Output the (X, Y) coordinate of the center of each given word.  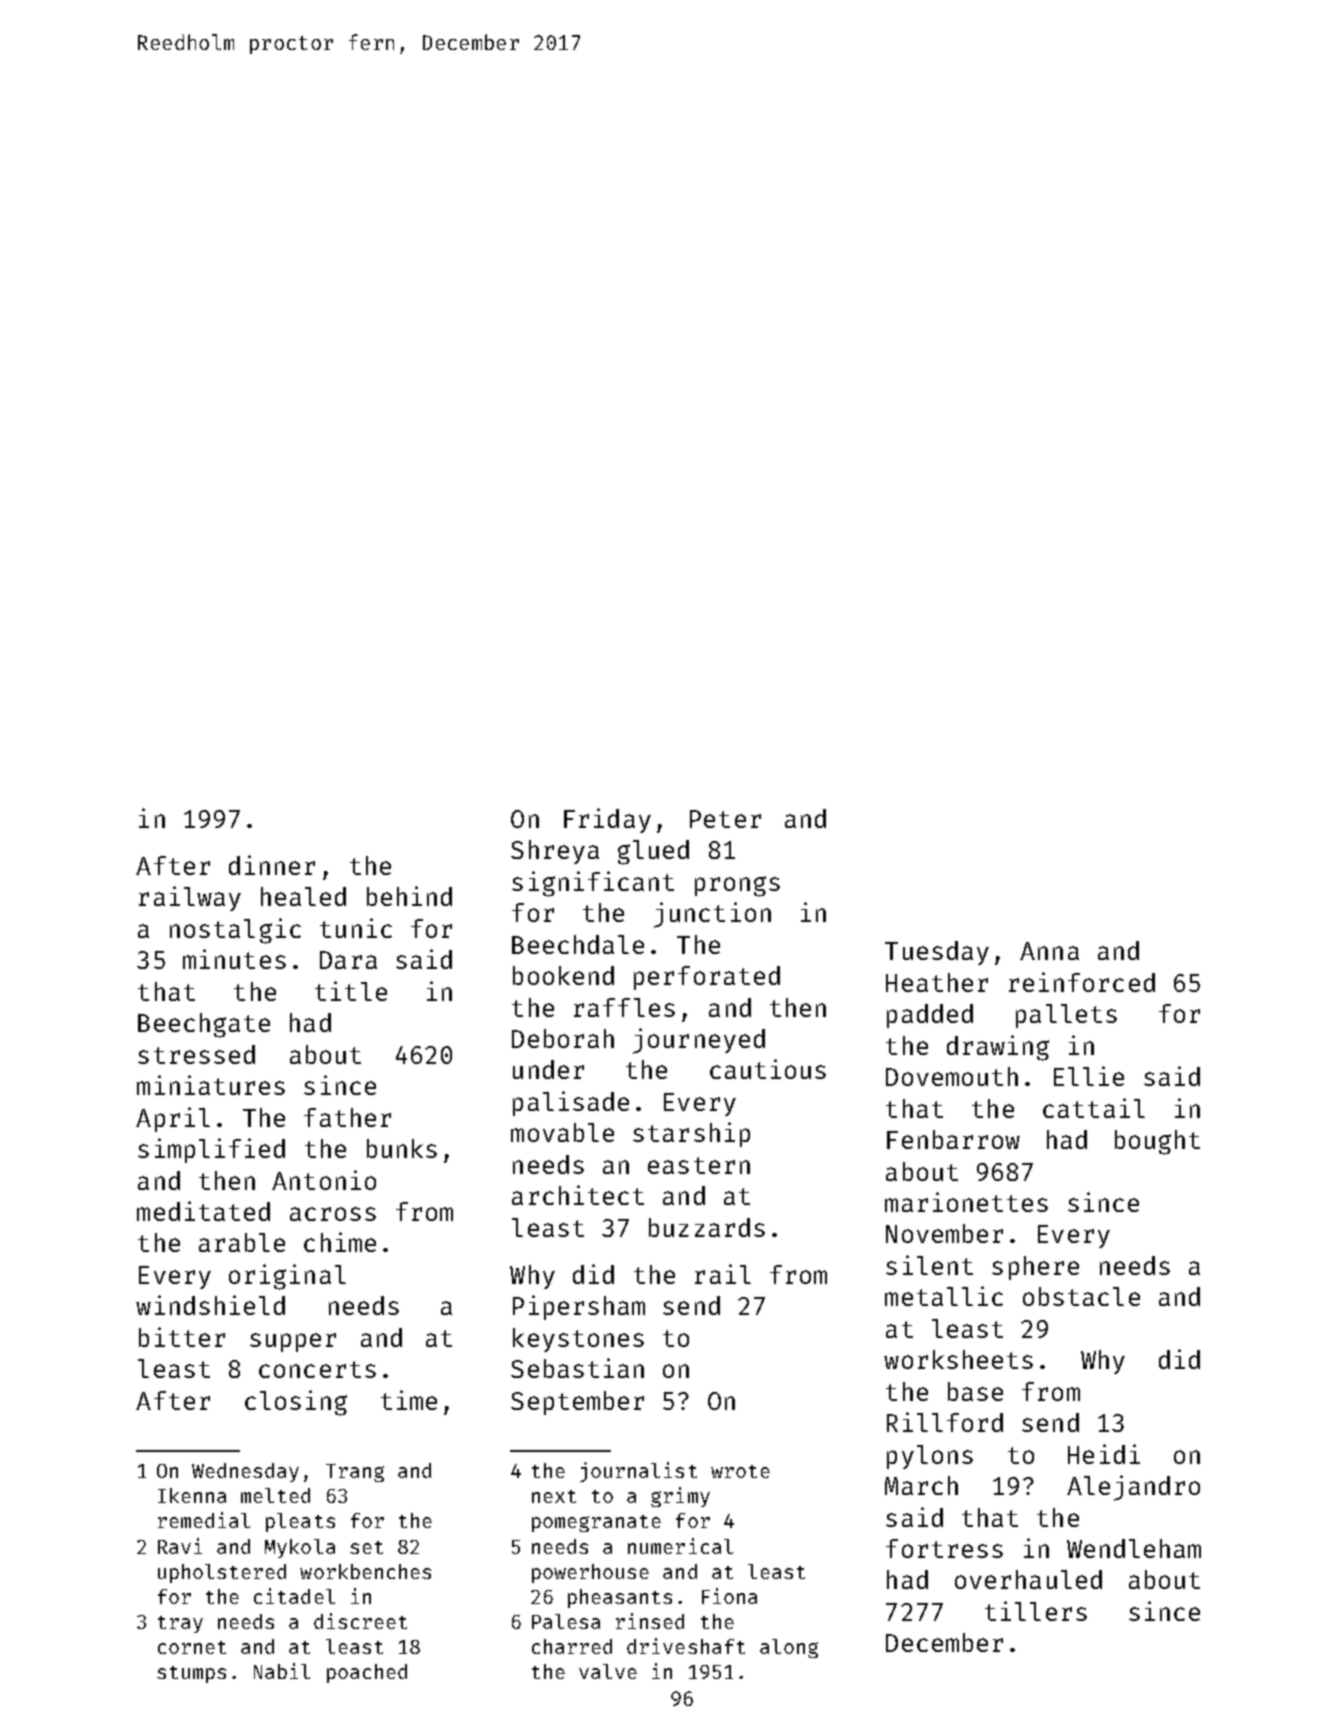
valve (608, 1671)
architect (578, 1195)
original (287, 1277)
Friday (607, 820)
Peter (725, 819)
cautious (768, 1069)
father (347, 1117)
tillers (1036, 1611)
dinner (272, 865)
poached (367, 1673)
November (944, 1233)
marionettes (966, 1202)
